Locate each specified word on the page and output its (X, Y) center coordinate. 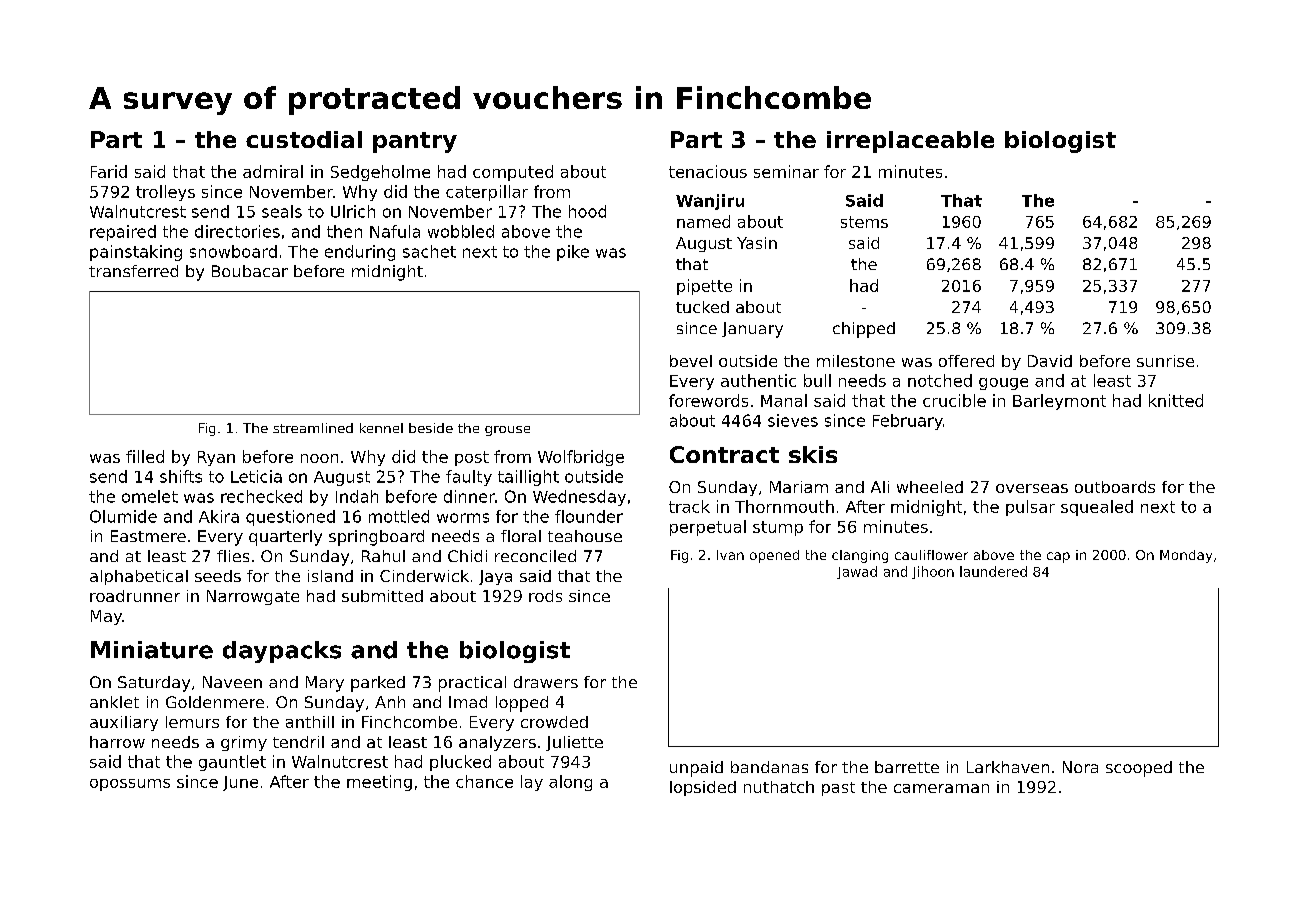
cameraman (941, 788)
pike (573, 253)
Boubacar (250, 271)
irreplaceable (910, 142)
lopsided (703, 788)
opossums (130, 785)
